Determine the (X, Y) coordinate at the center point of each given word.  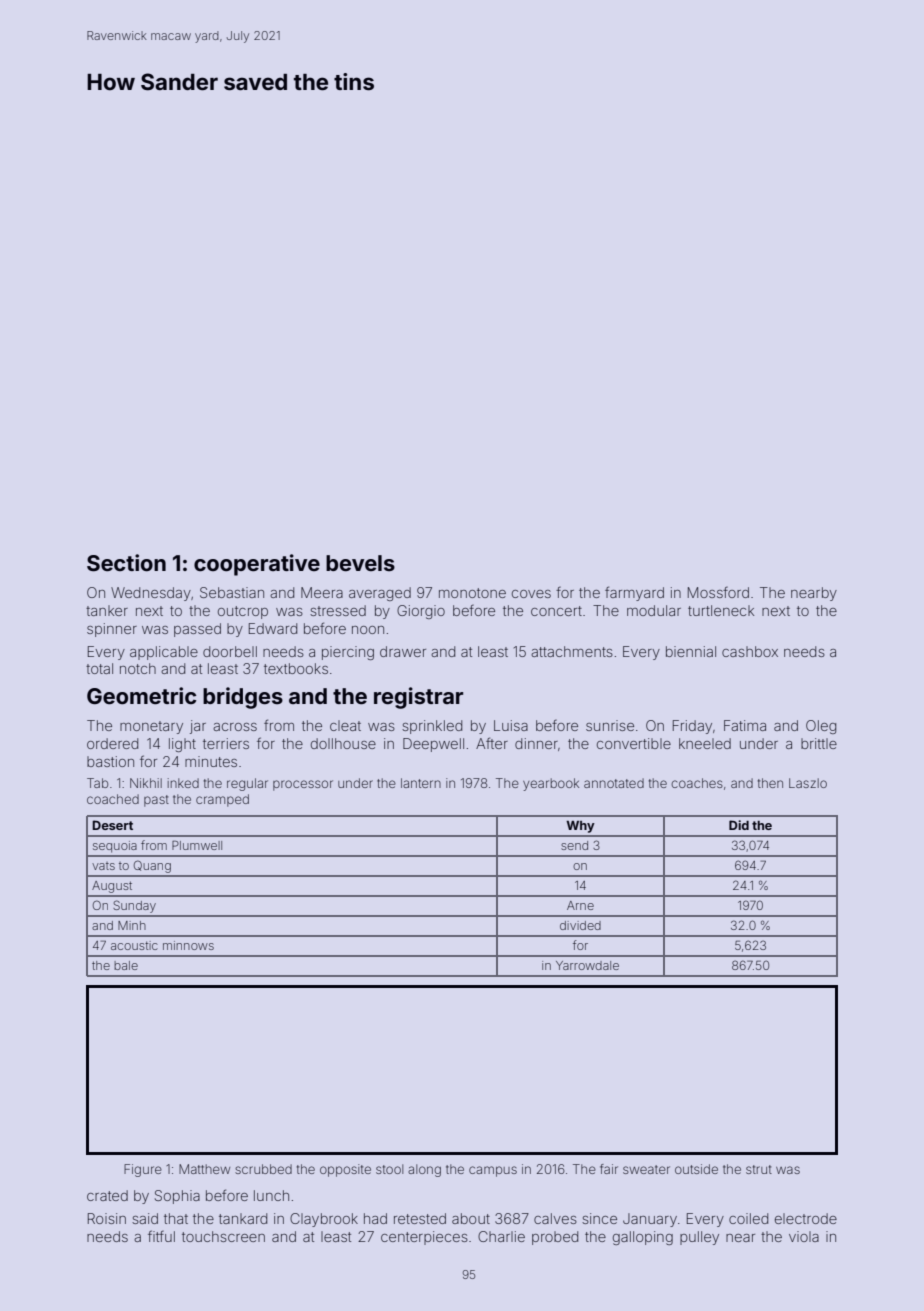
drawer (403, 651)
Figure (143, 1170)
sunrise (610, 725)
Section (126, 563)
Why (580, 827)
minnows (188, 945)
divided (580, 925)
